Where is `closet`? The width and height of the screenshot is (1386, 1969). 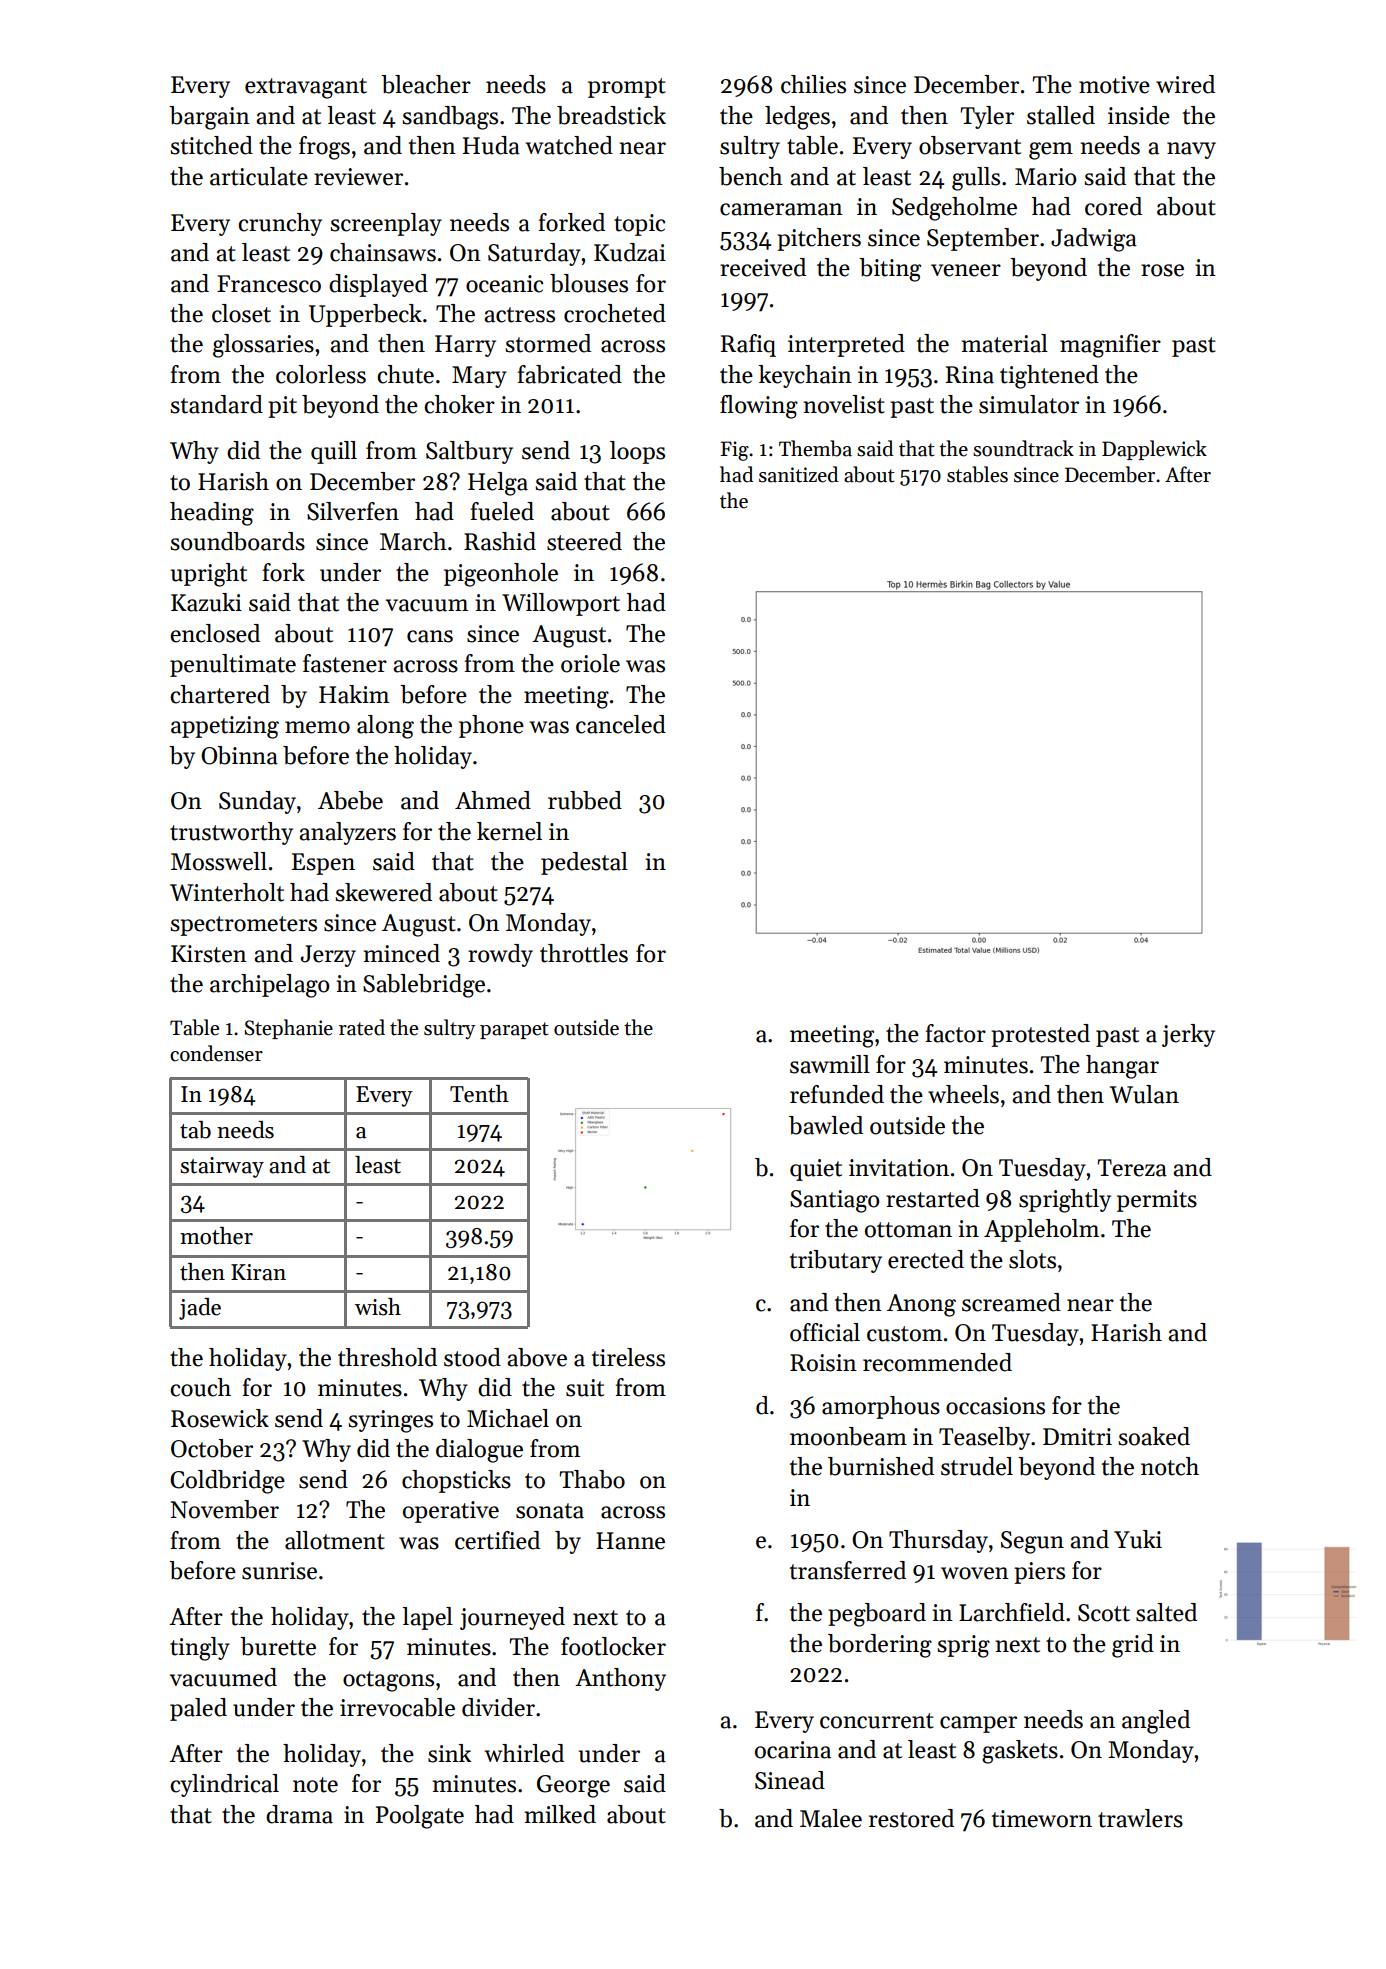
closet is located at coordinates (241, 313).
